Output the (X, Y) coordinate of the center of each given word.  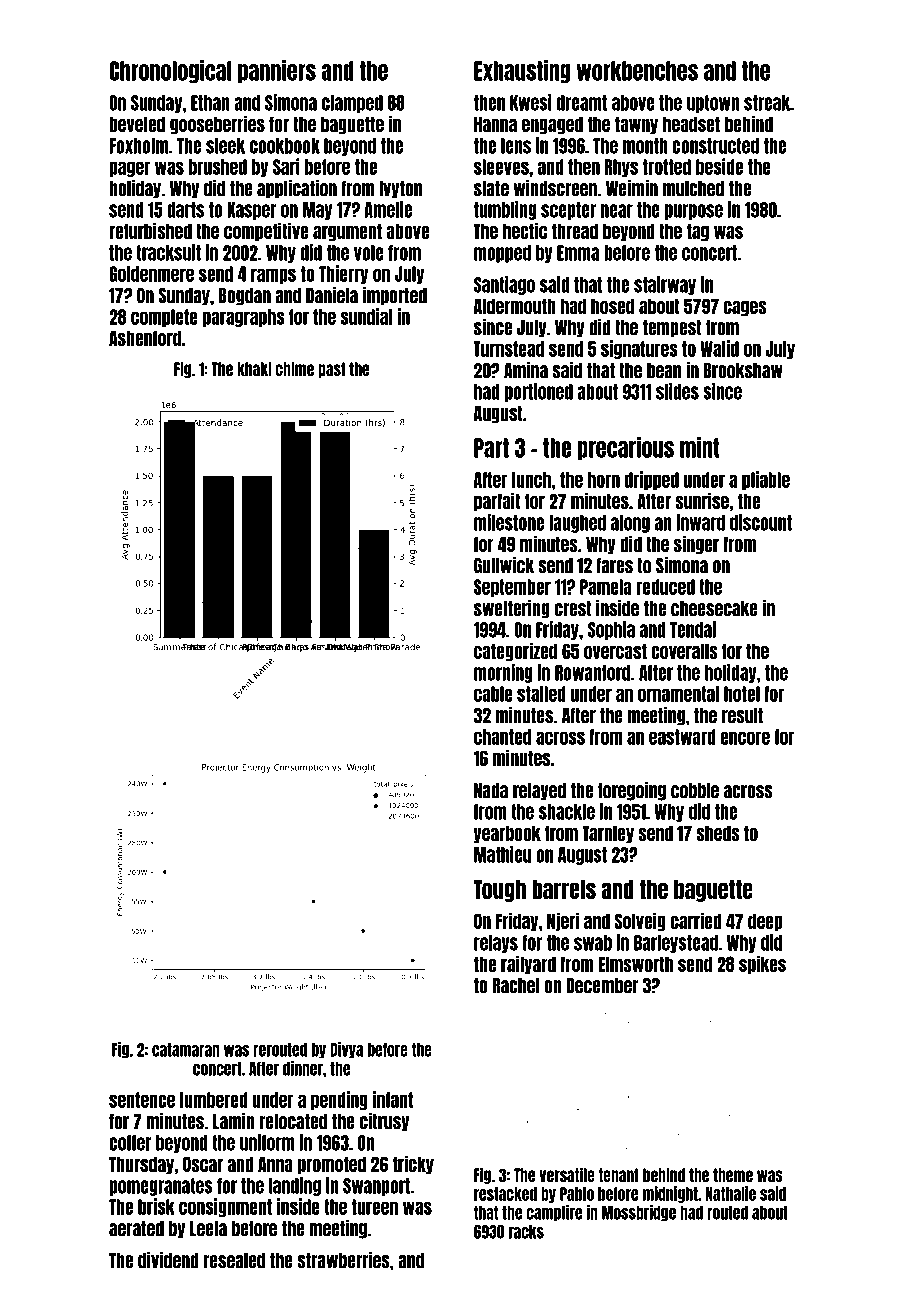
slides (677, 391)
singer (696, 545)
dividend (168, 1260)
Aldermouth (515, 306)
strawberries (343, 1260)
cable (493, 694)
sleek (225, 146)
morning (503, 673)
